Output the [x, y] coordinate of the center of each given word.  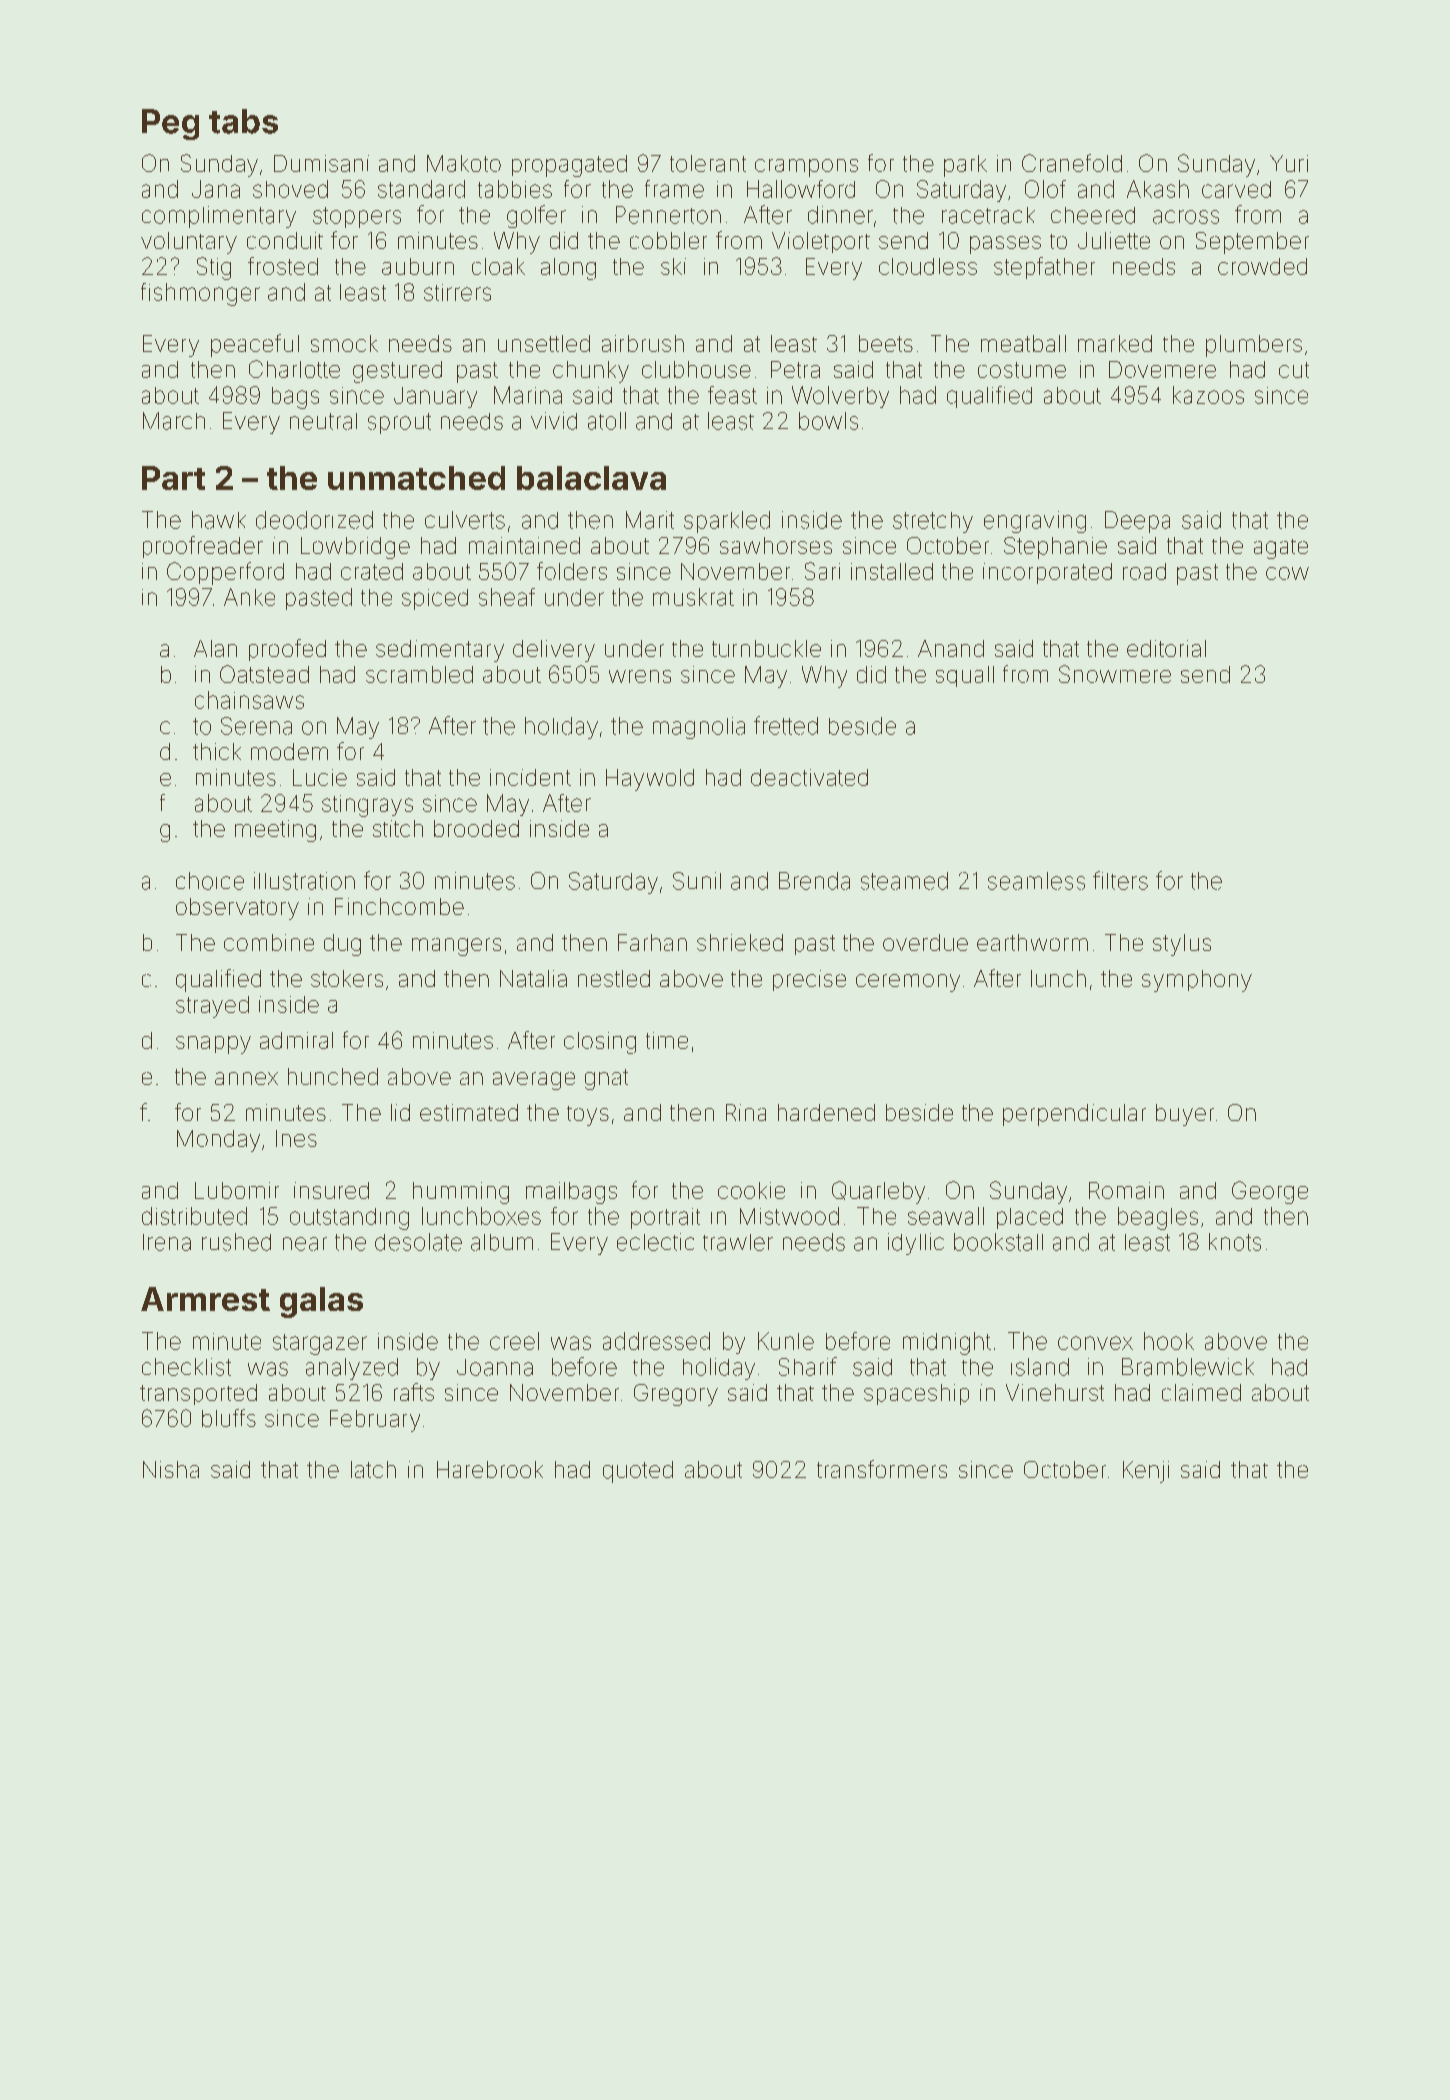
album [502, 1242]
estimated [469, 1112]
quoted [638, 1472]
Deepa [1137, 522]
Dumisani [321, 163]
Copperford [225, 573]
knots [1235, 1242]
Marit [650, 520]
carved [1236, 189]
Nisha [171, 1469]
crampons [806, 168]
